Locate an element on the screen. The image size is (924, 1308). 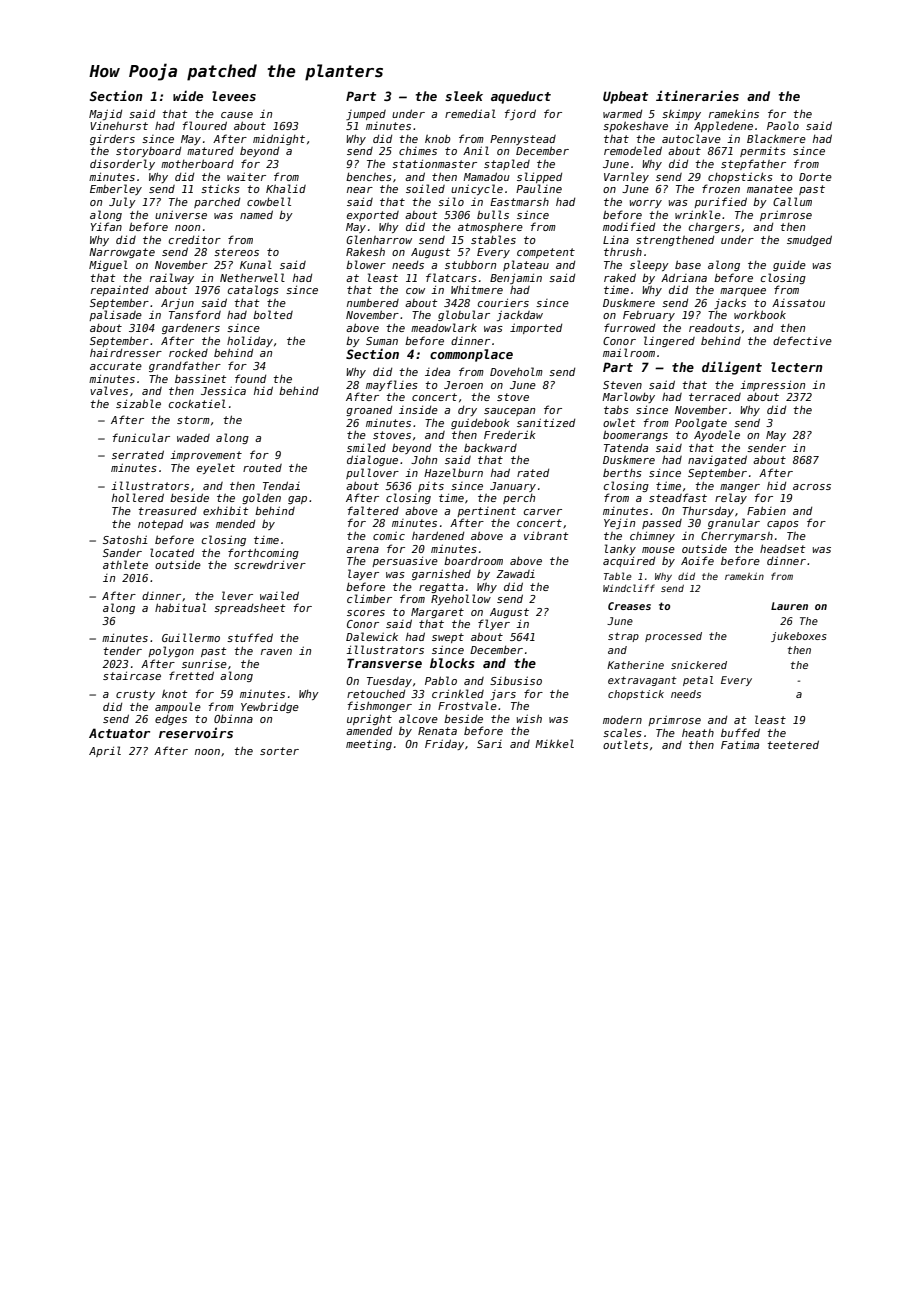
jacks is located at coordinates (730, 303).
